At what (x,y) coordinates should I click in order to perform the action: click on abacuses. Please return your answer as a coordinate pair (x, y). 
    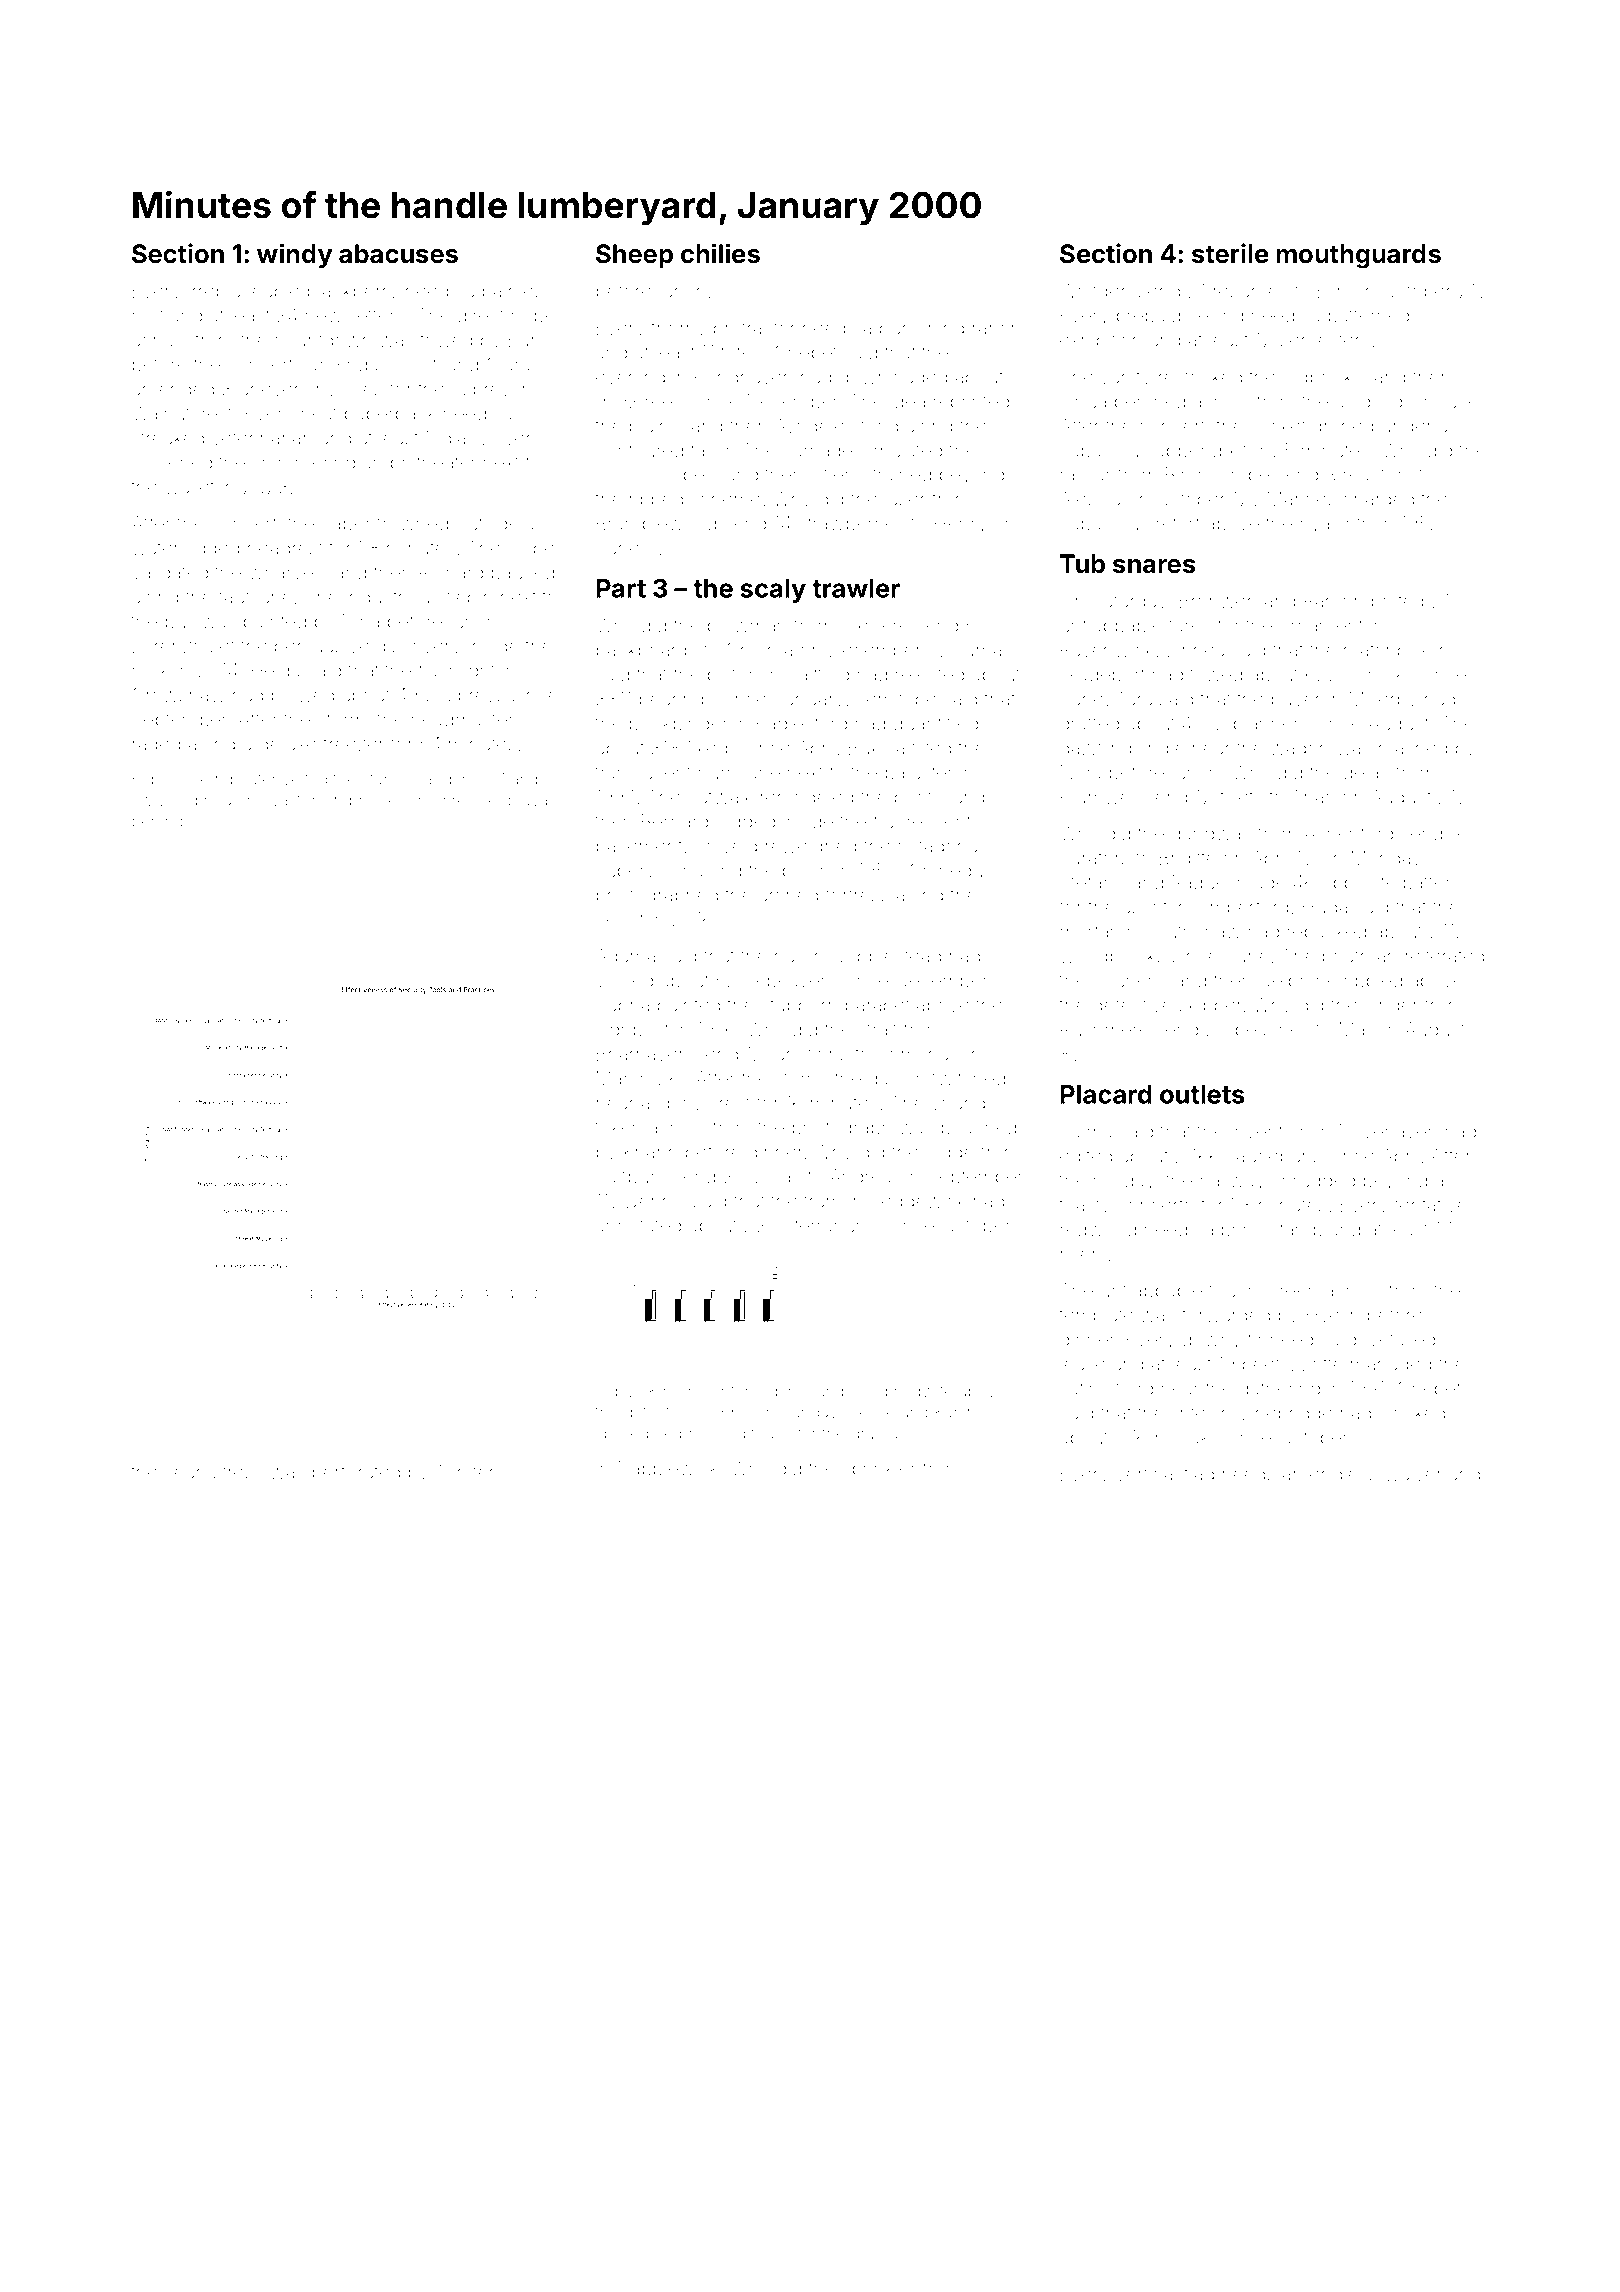
    Looking at the image, I should click on (398, 254).
